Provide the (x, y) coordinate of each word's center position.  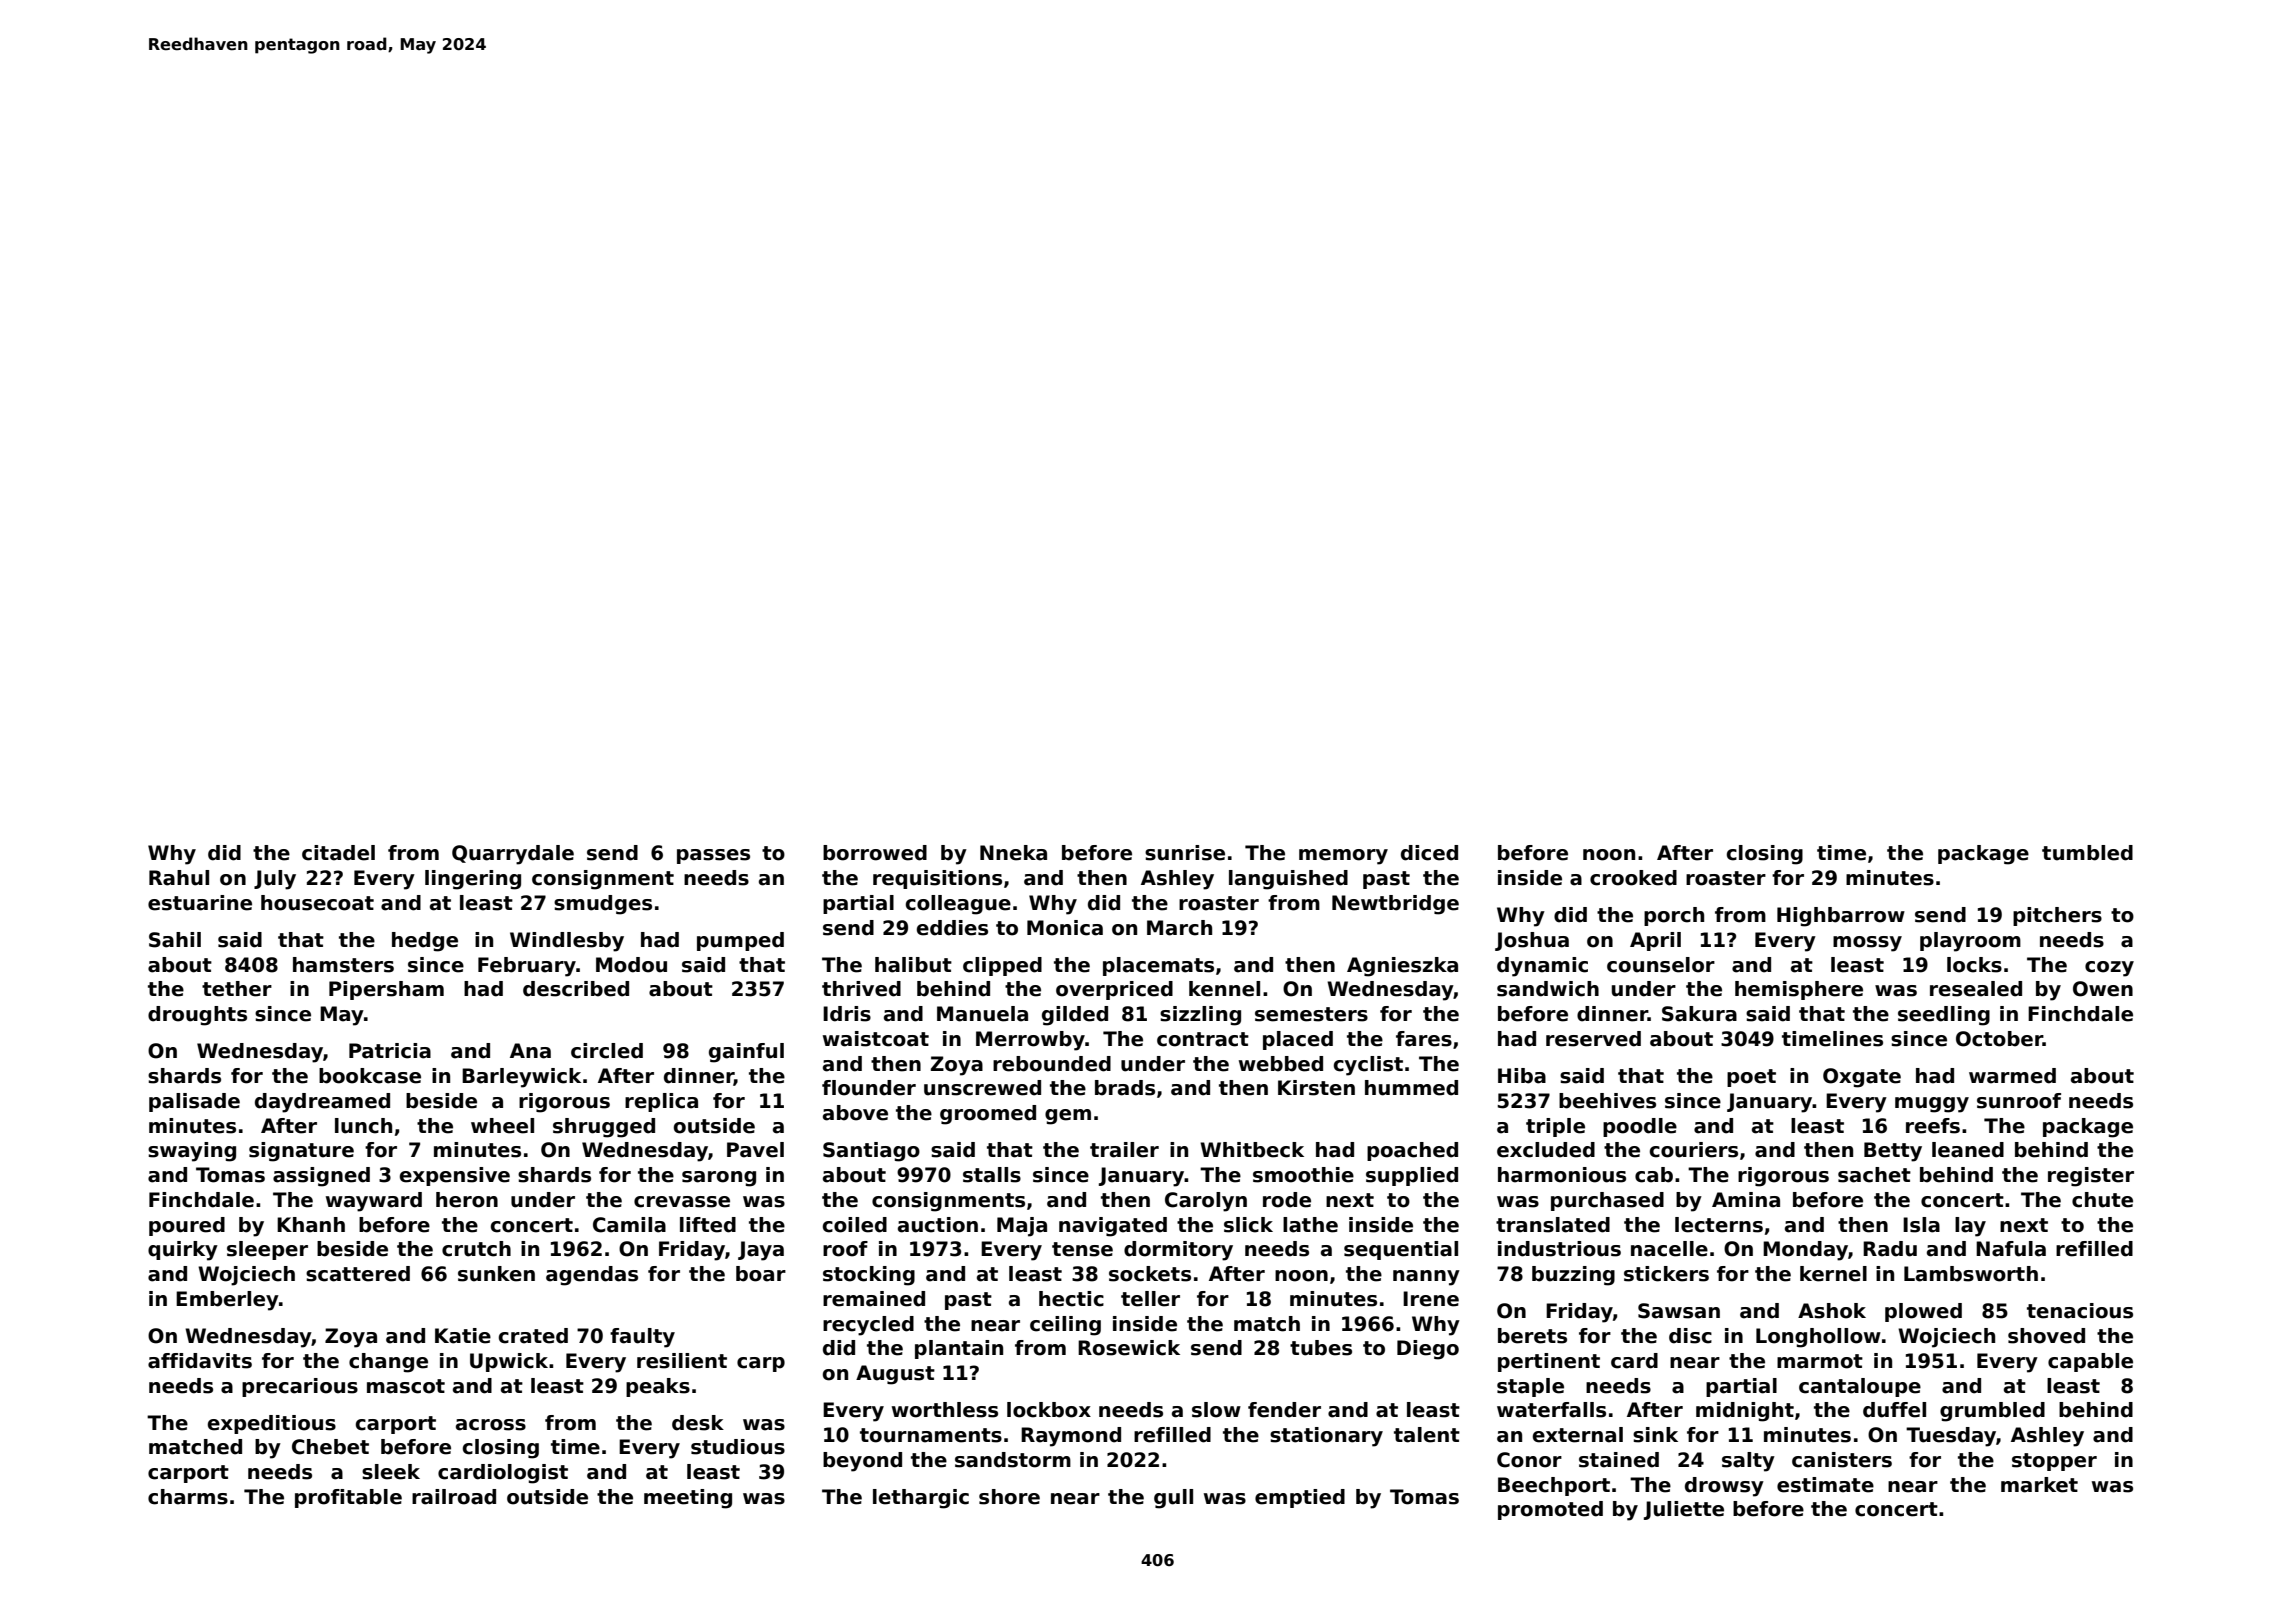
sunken (496, 1274)
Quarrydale (513, 855)
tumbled (2087, 853)
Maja (1022, 1227)
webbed (1281, 1064)
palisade (194, 1102)
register (2091, 1177)
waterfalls (1551, 1410)
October (1999, 1039)
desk (698, 1423)
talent (1427, 1435)
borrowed (875, 853)
